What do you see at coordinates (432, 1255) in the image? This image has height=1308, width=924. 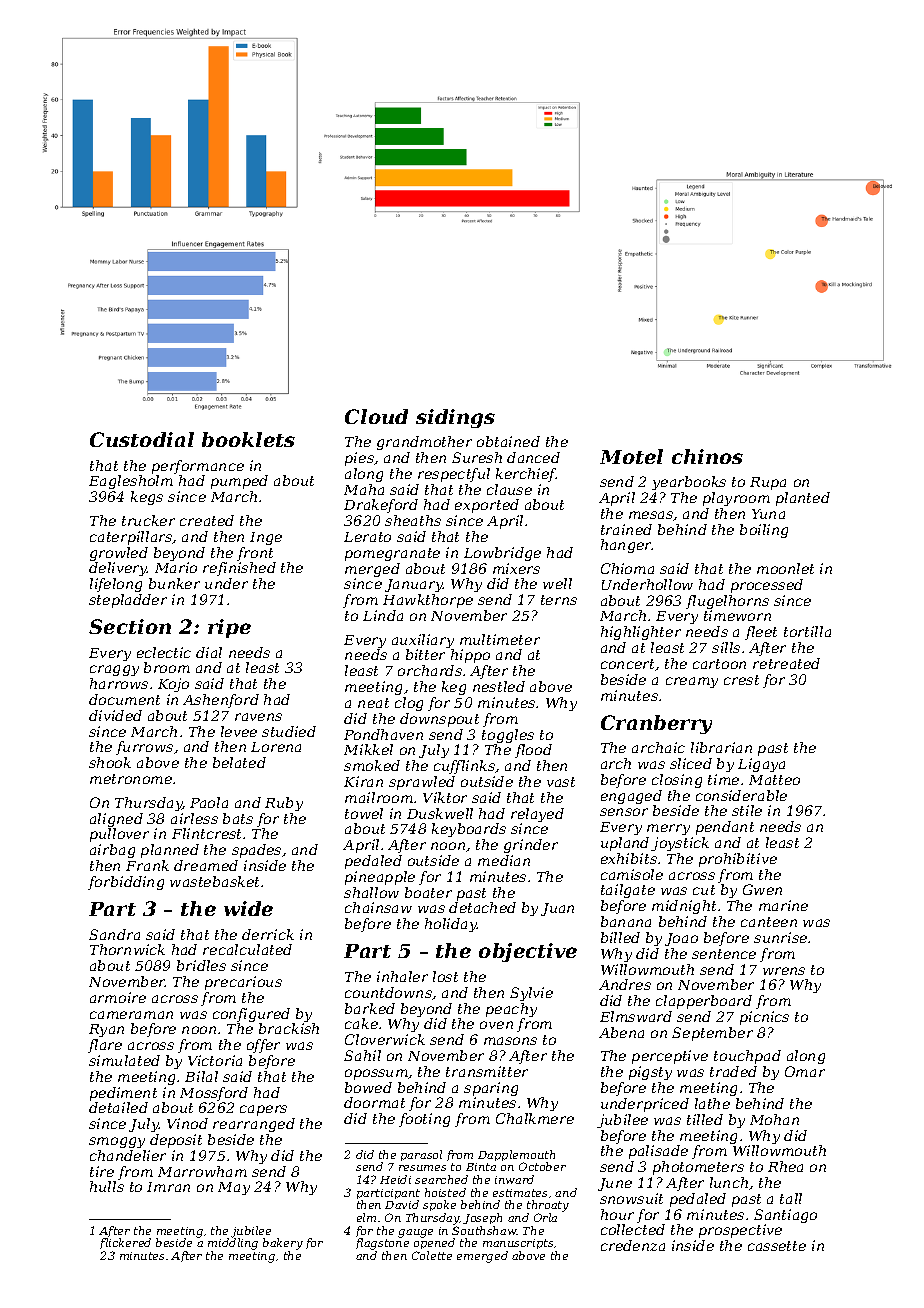 I see `Colette` at bounding box center [432, 1255].
